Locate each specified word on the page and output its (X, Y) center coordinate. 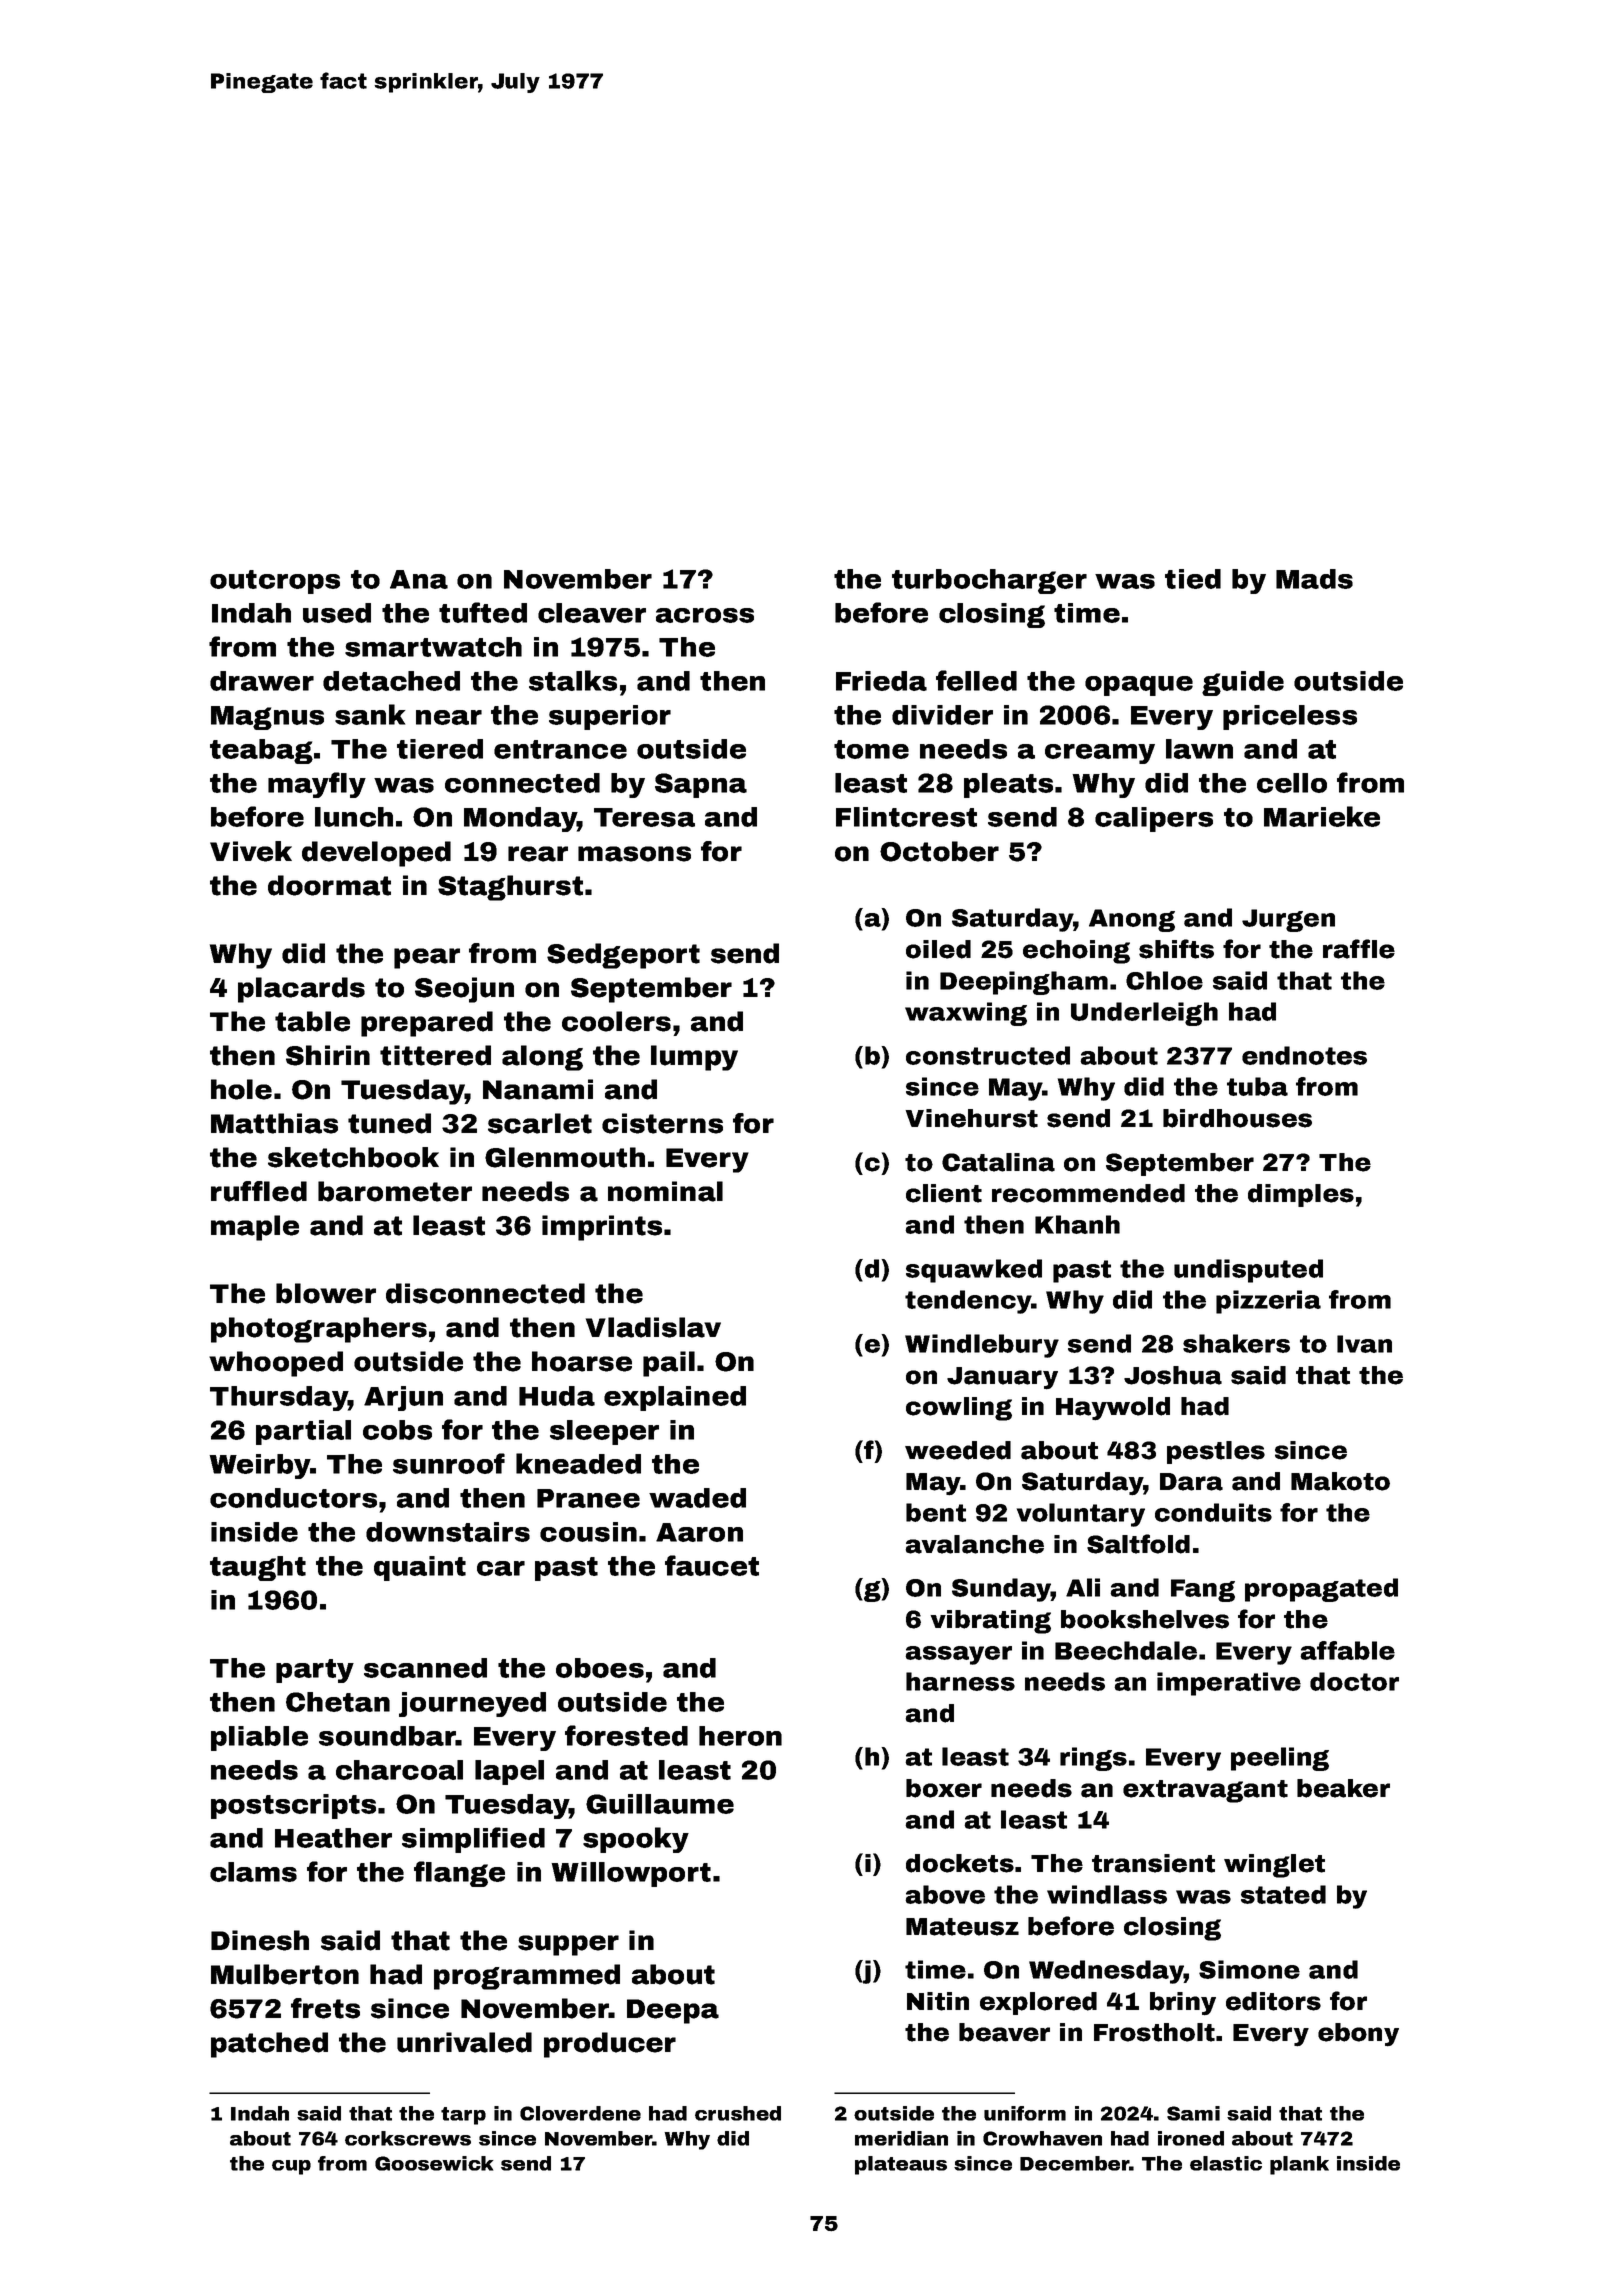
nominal (665, 1191)
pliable (259, 1738)
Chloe (1164, 980)
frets (325, 2008)
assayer (958, 1655)
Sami (1193, 2113)
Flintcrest (906, 817)
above (945, 1894)
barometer (395, 1191)
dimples (1301, 1195)
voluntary (1081, 1515)
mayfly (317, 785)
